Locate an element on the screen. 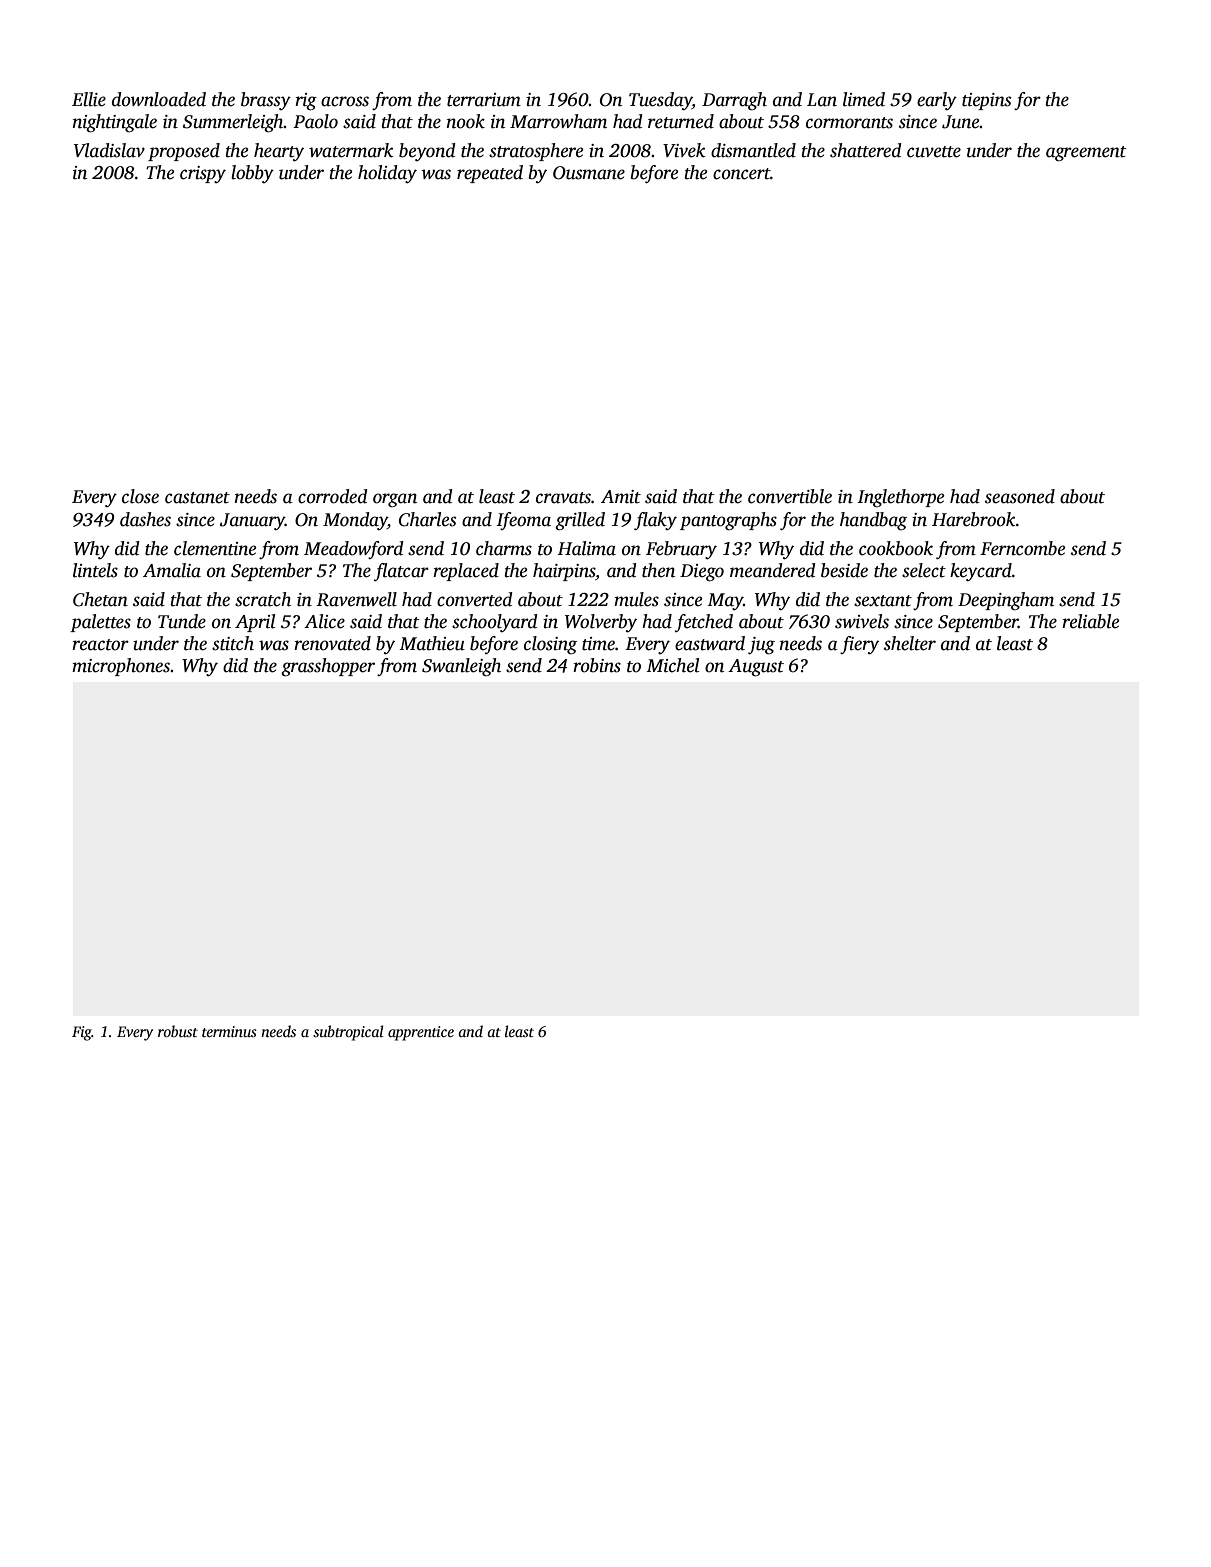  Ellie is located at coordinates (89, 99).
